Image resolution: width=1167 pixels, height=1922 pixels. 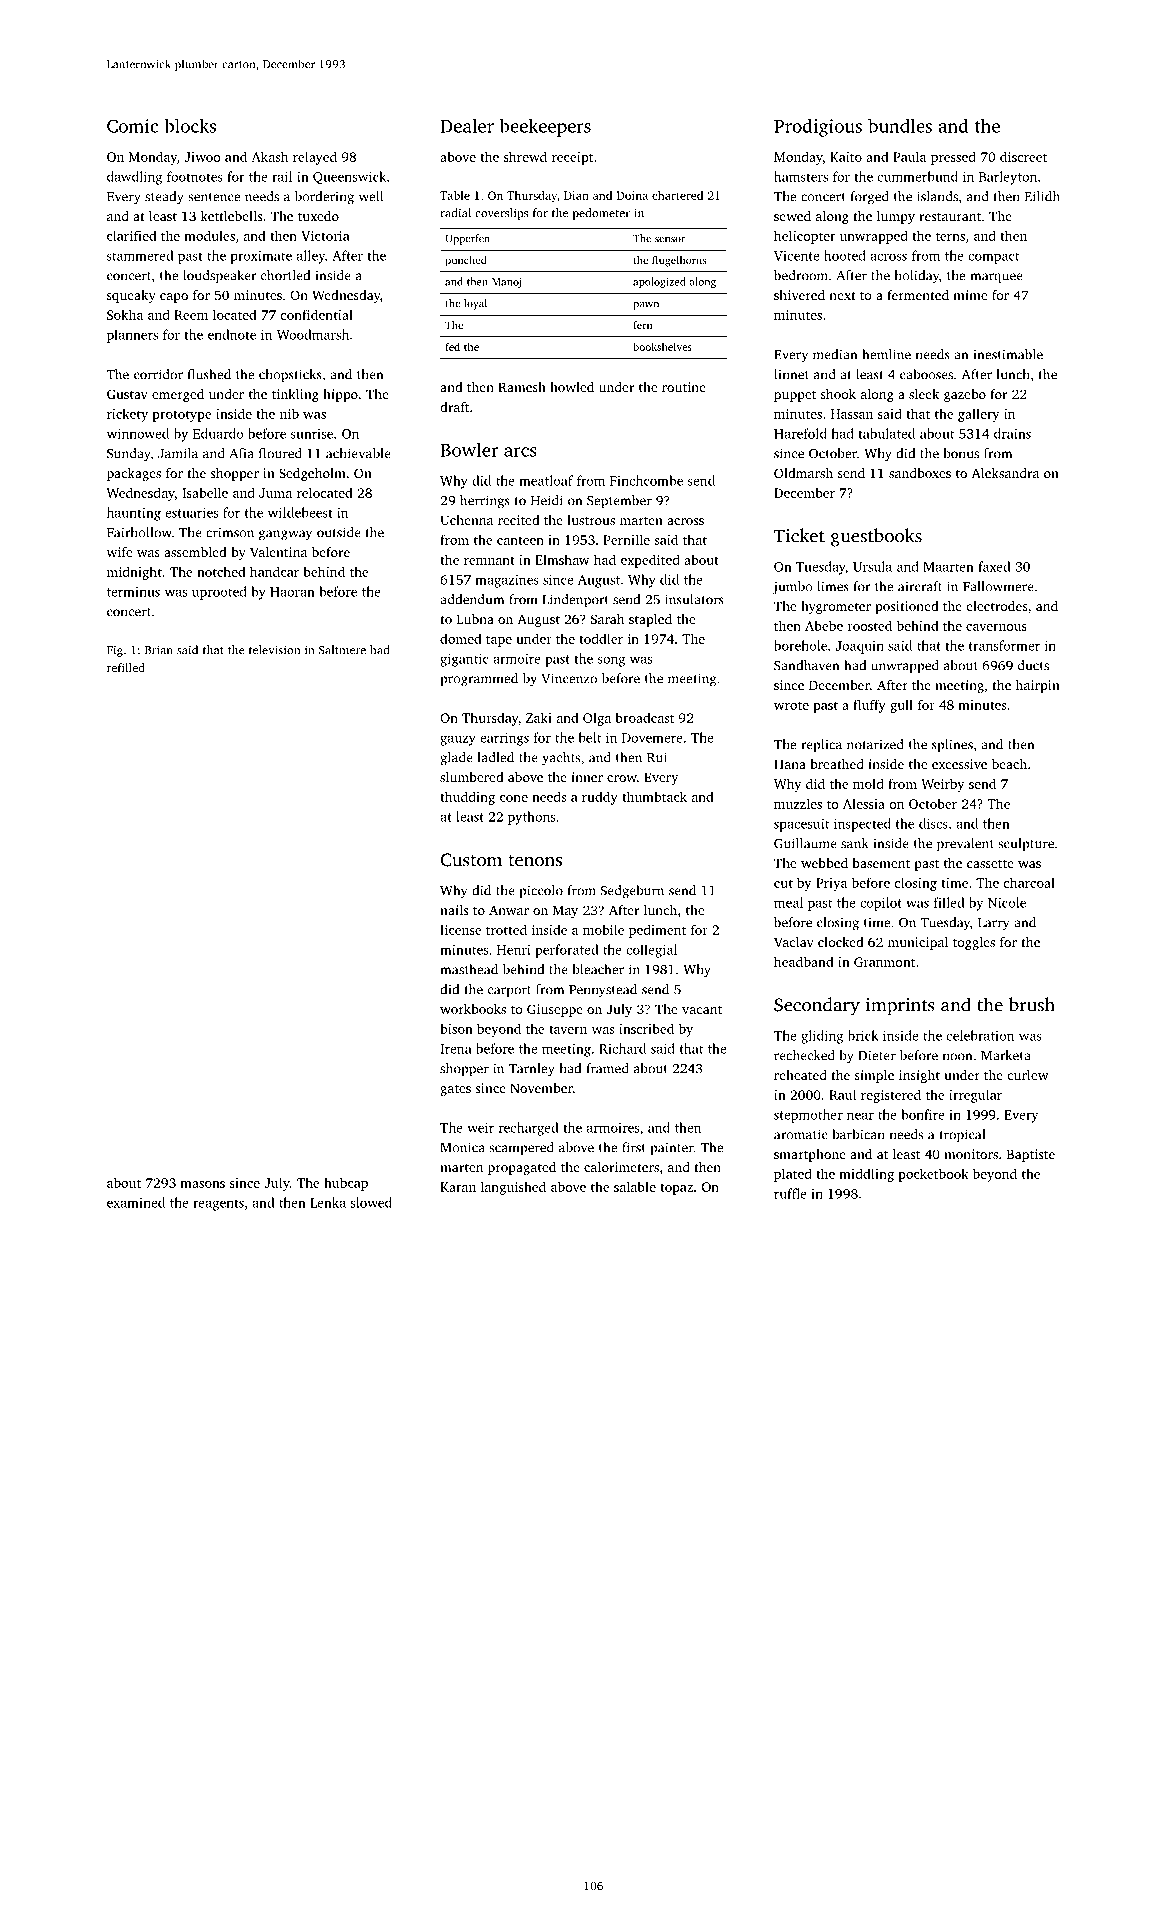 I want to click on drains, so click(x=1012, y=433).
